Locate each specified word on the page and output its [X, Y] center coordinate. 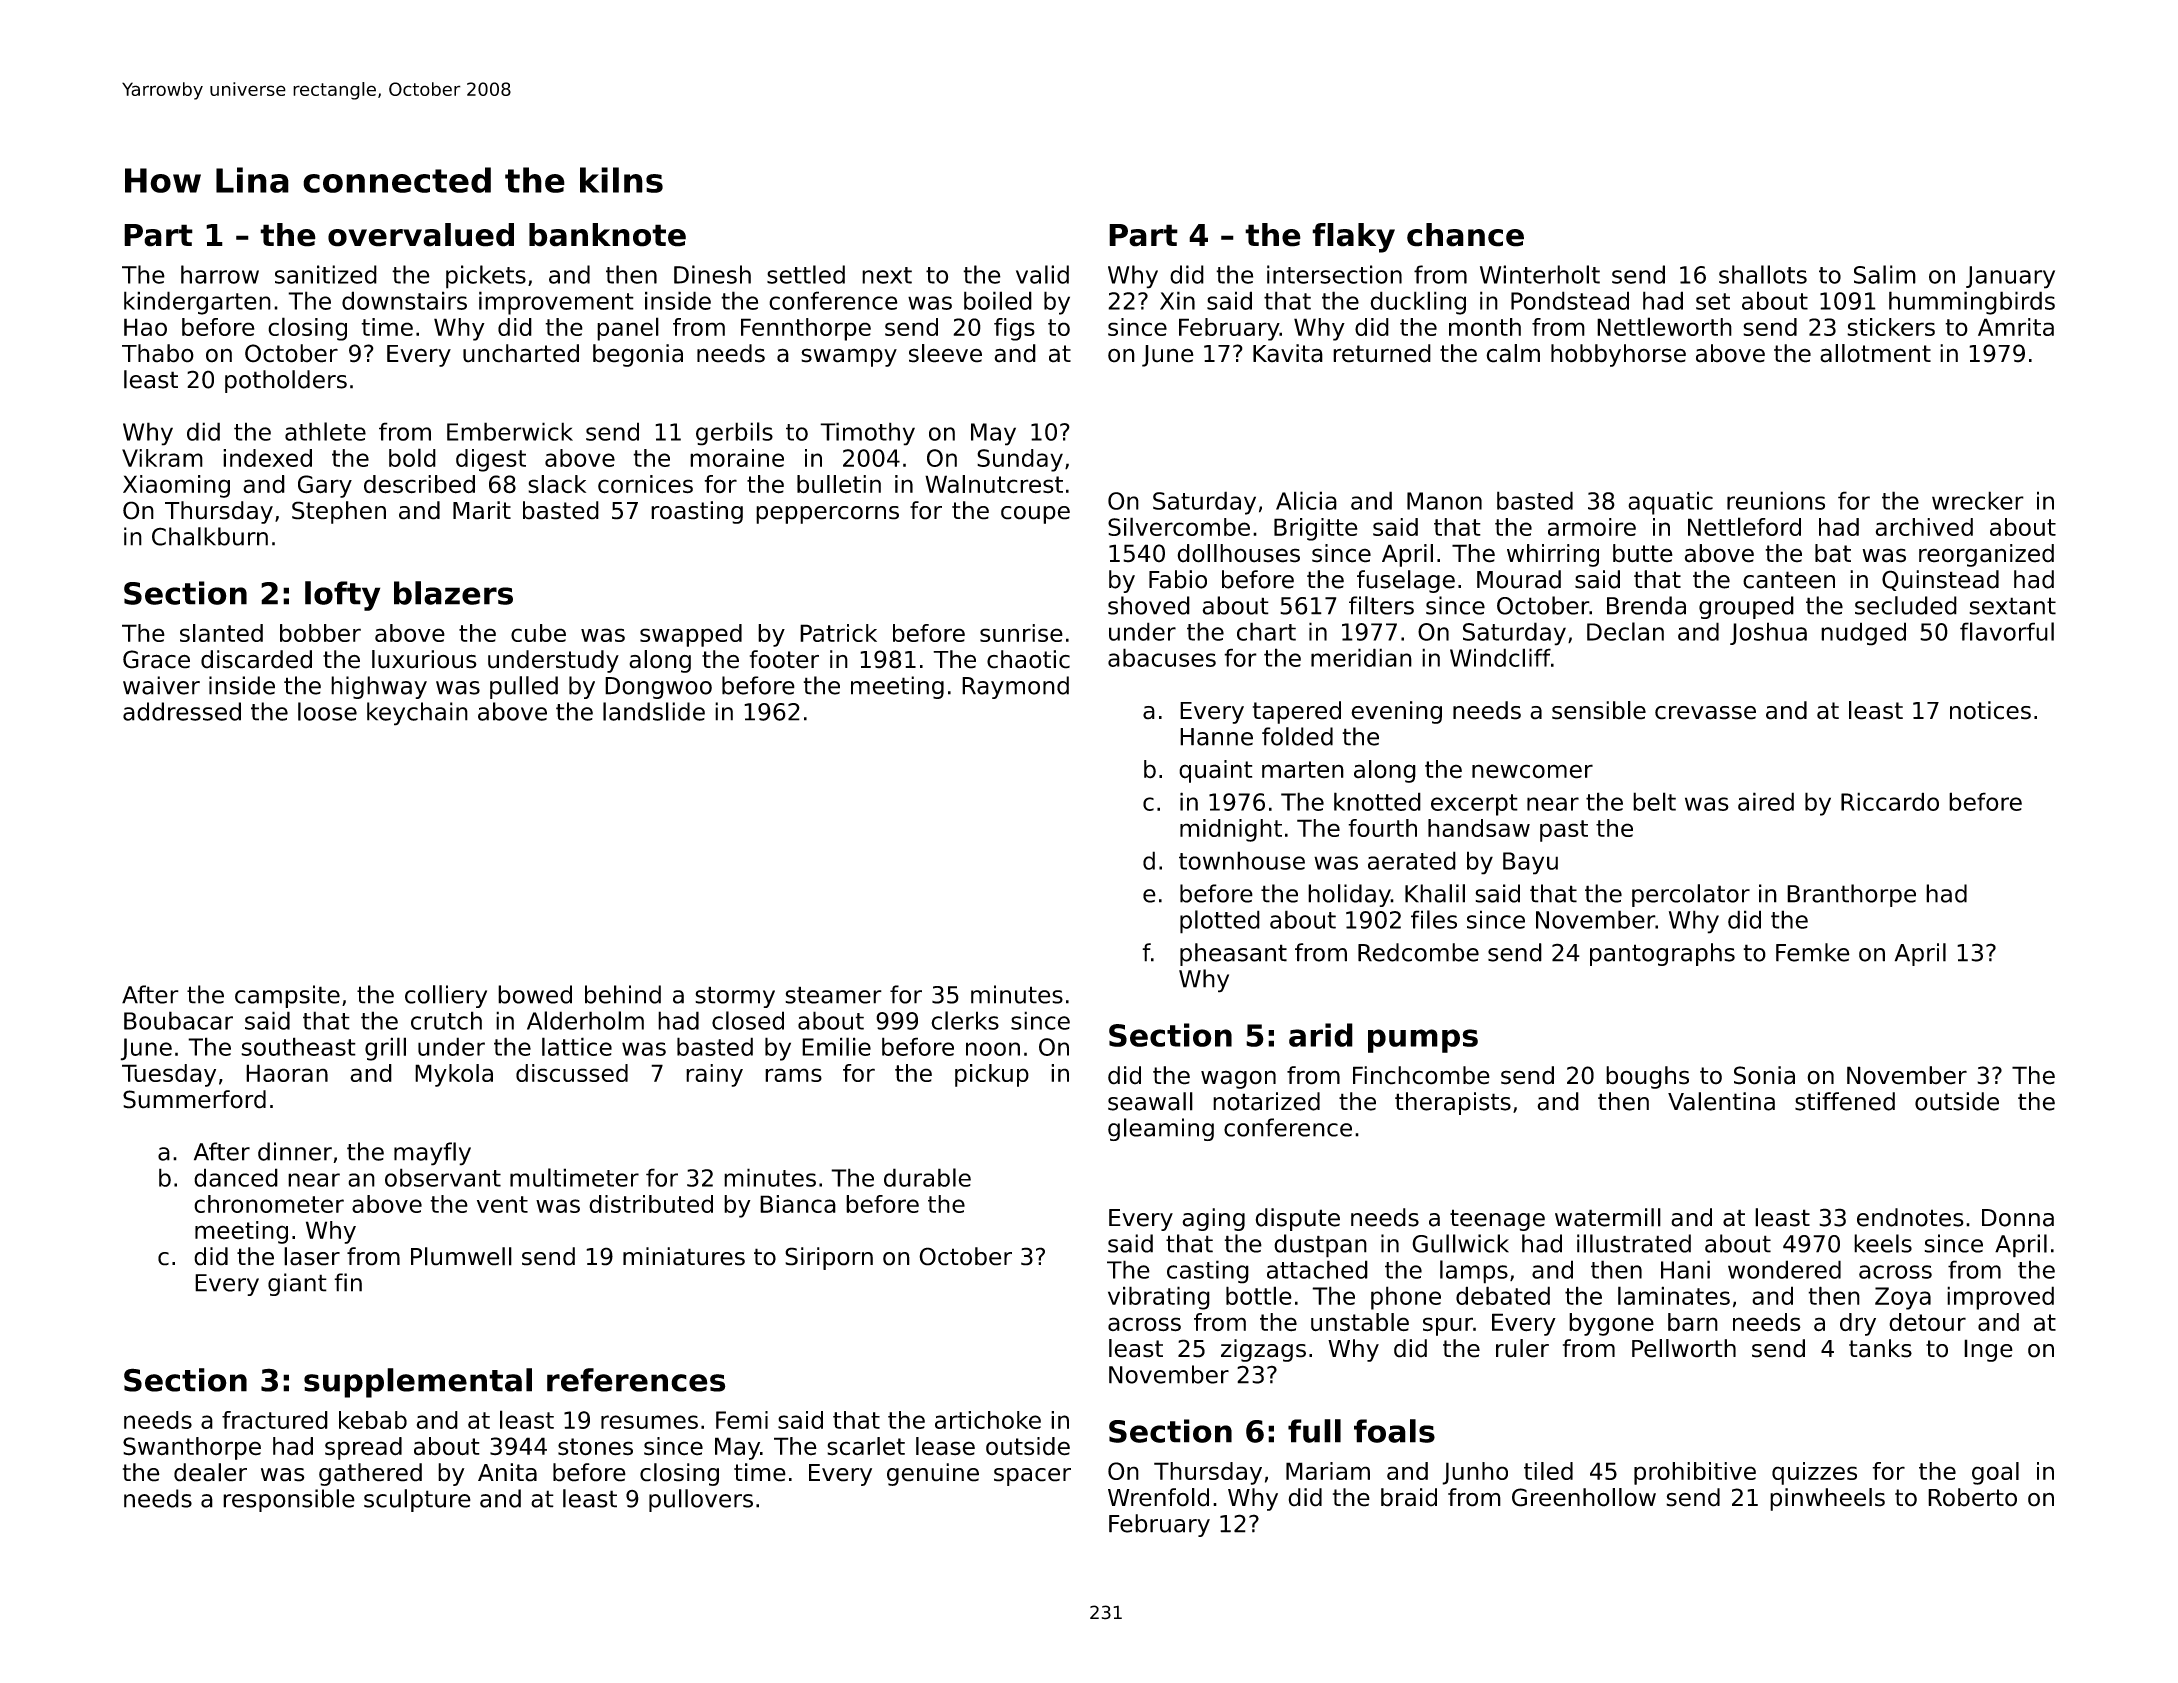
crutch [446, 1020]
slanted [221, 633]
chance [1465, 235]
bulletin [839, 484]
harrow [220, 274]
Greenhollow [1584, 1497]
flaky [1353, 238]
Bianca [798, 1204]
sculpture [417, 1500]
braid [1409, 1497]
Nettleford [1744, 526]
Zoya [1903, 1298]
